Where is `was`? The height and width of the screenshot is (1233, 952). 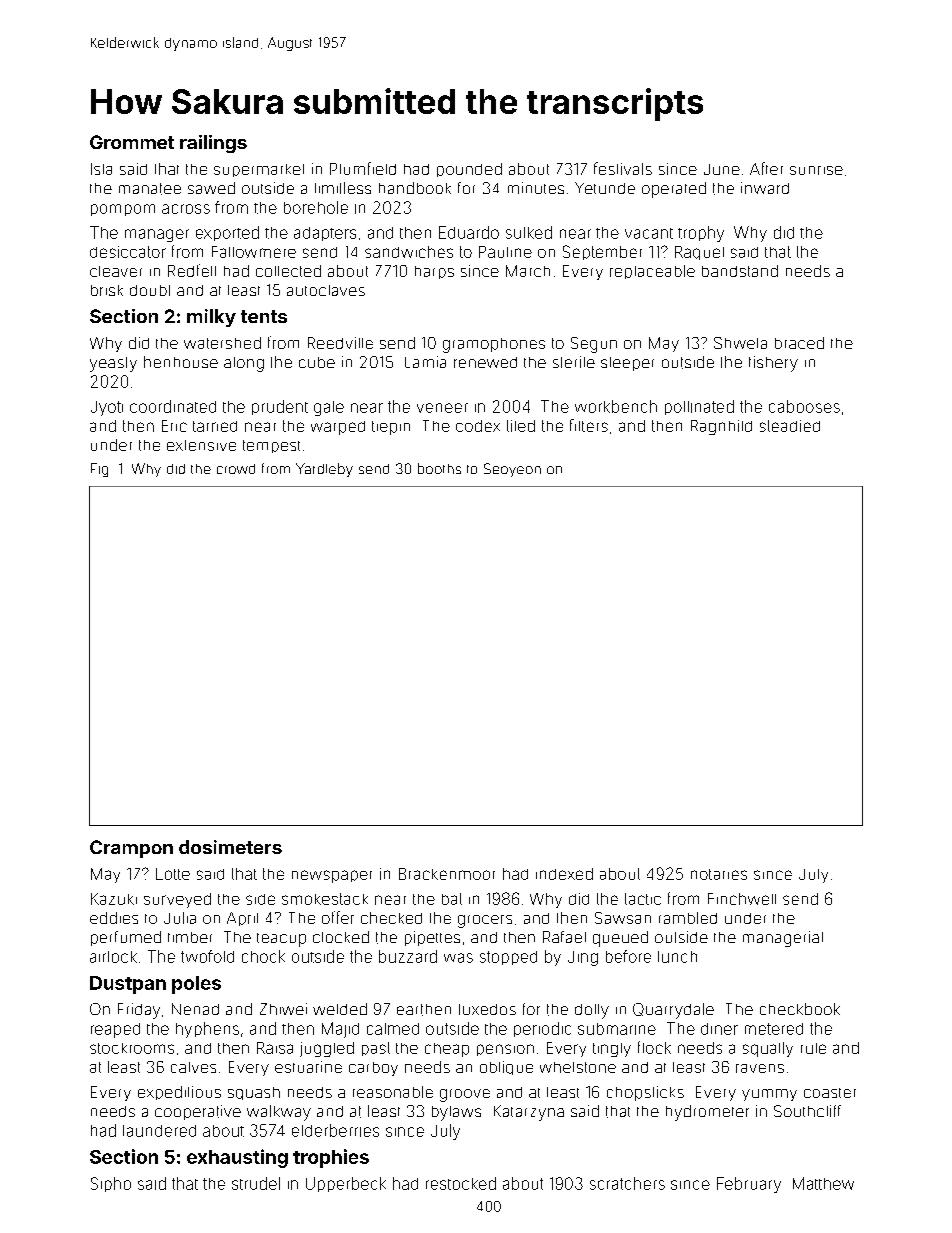 was is located at coordinates (458, 958).
